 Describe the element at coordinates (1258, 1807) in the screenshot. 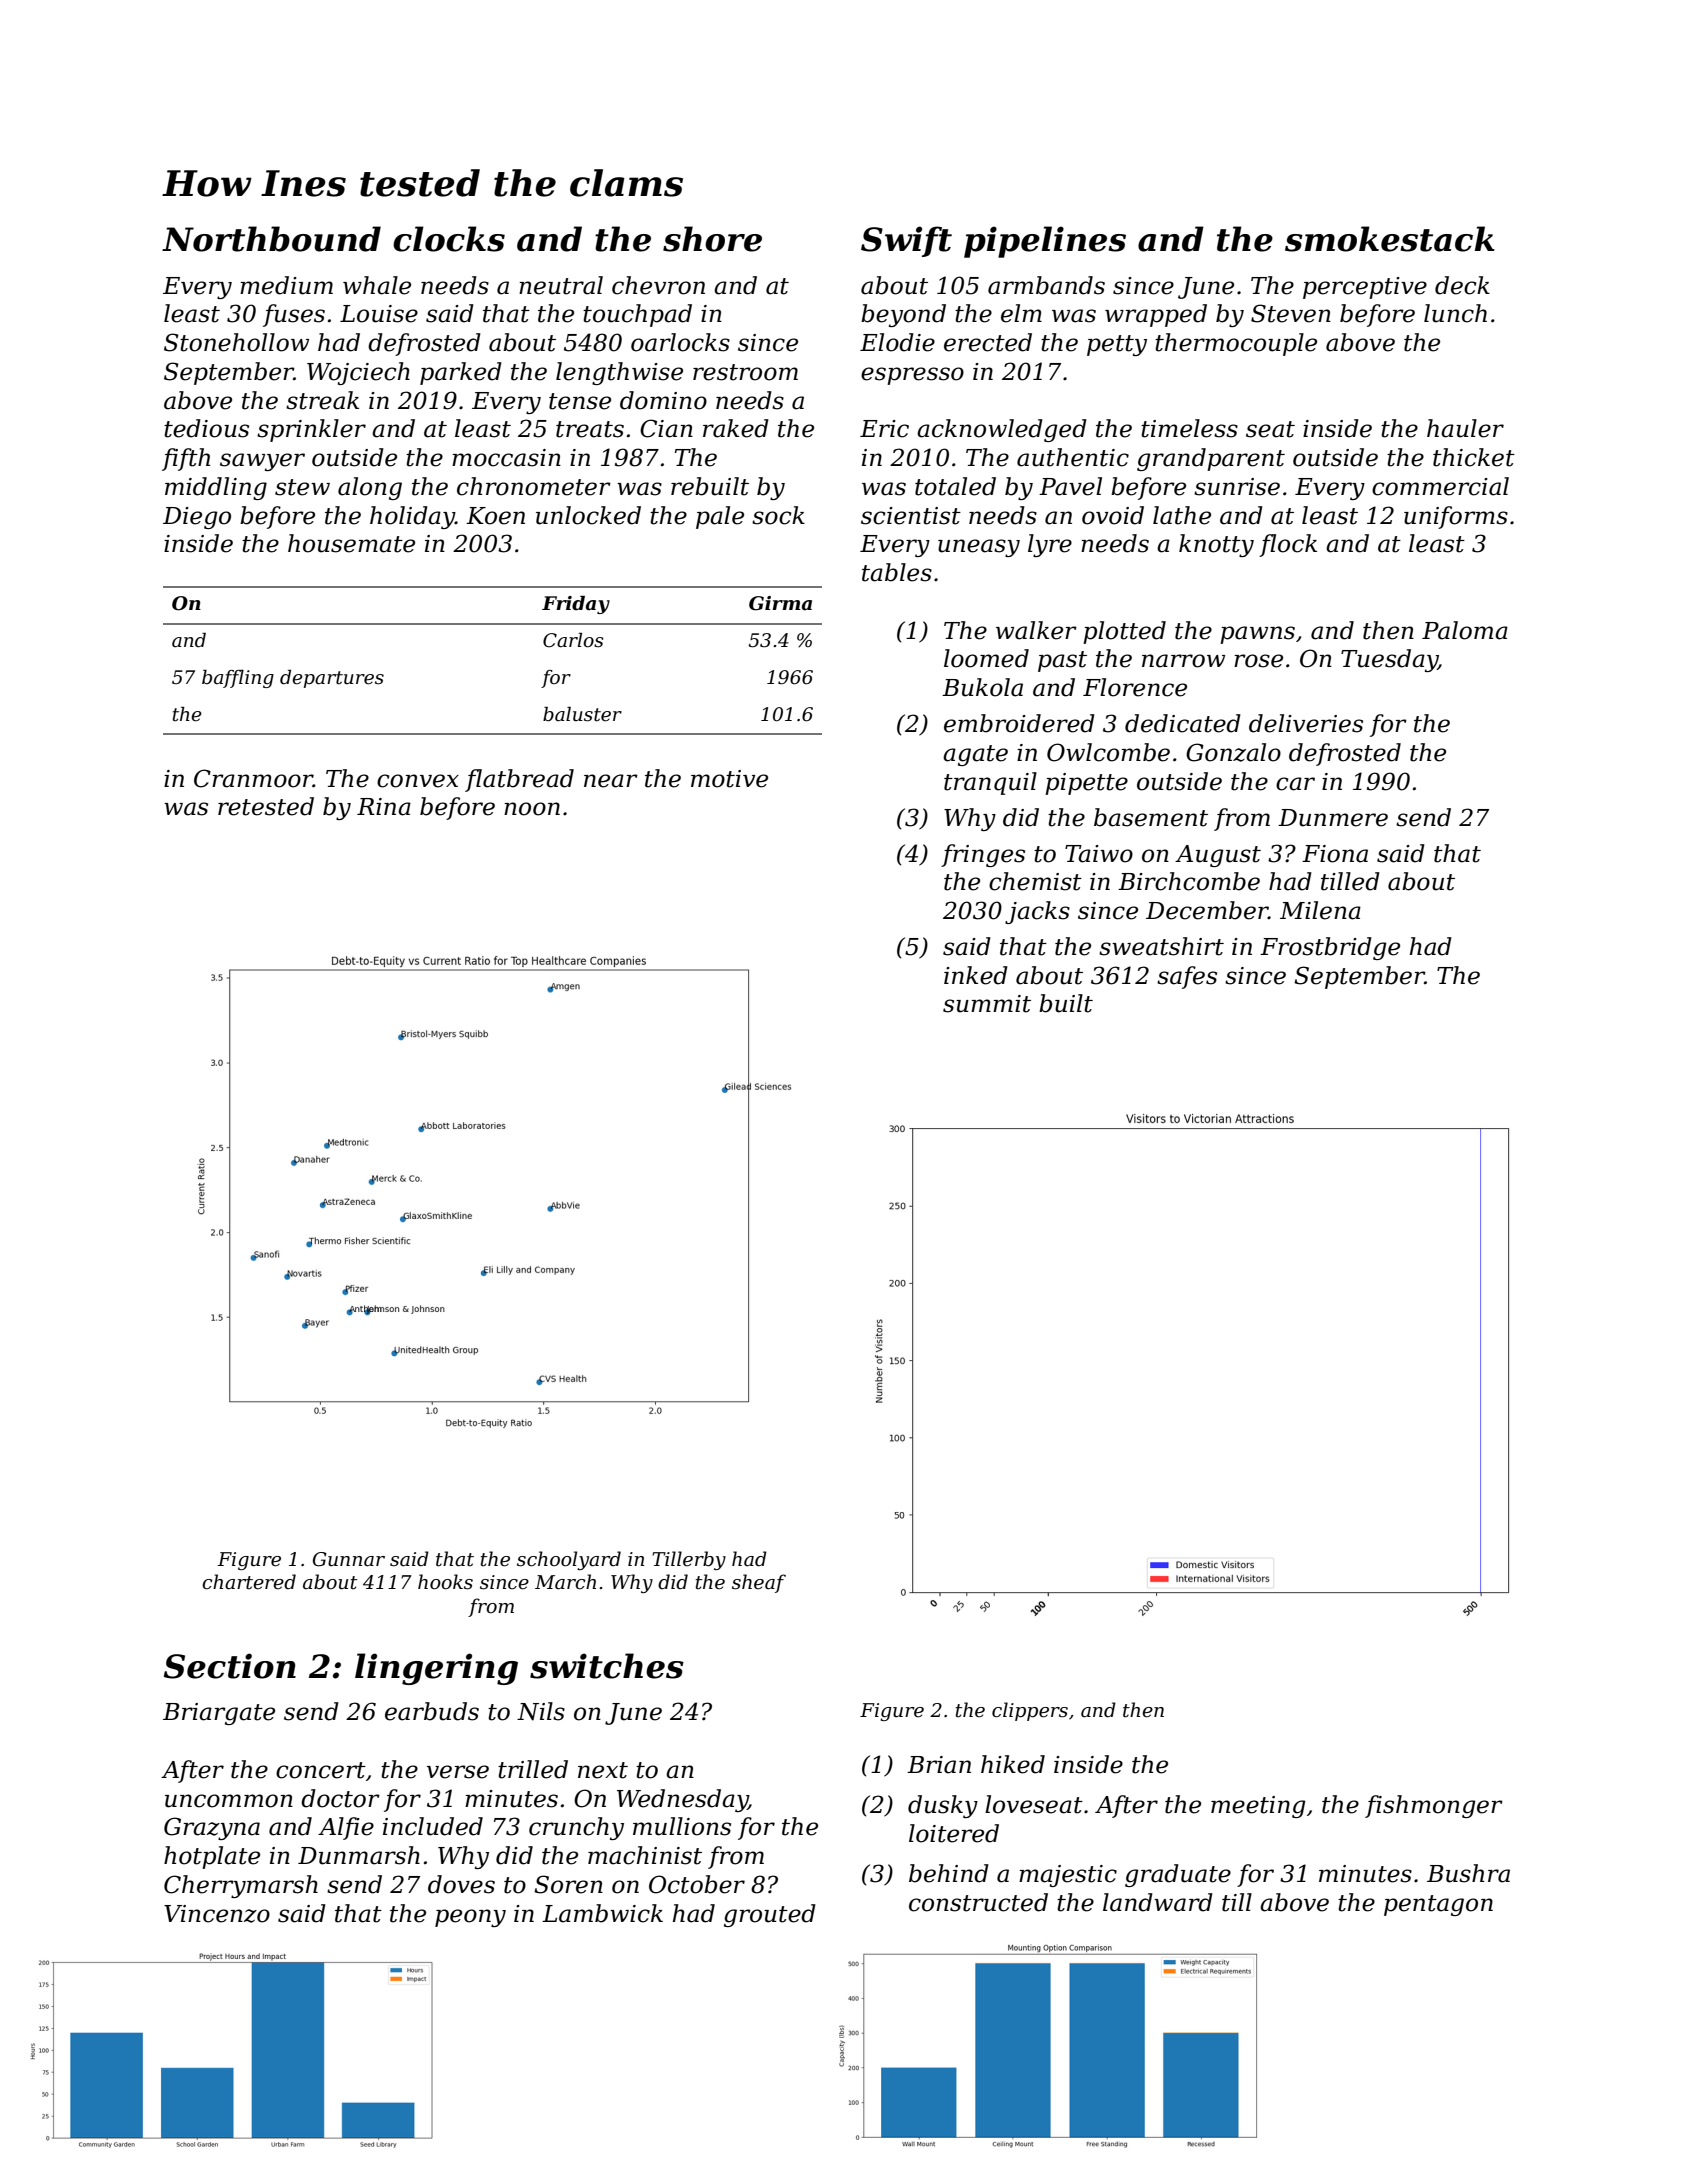

I see `meeting` at that location.
